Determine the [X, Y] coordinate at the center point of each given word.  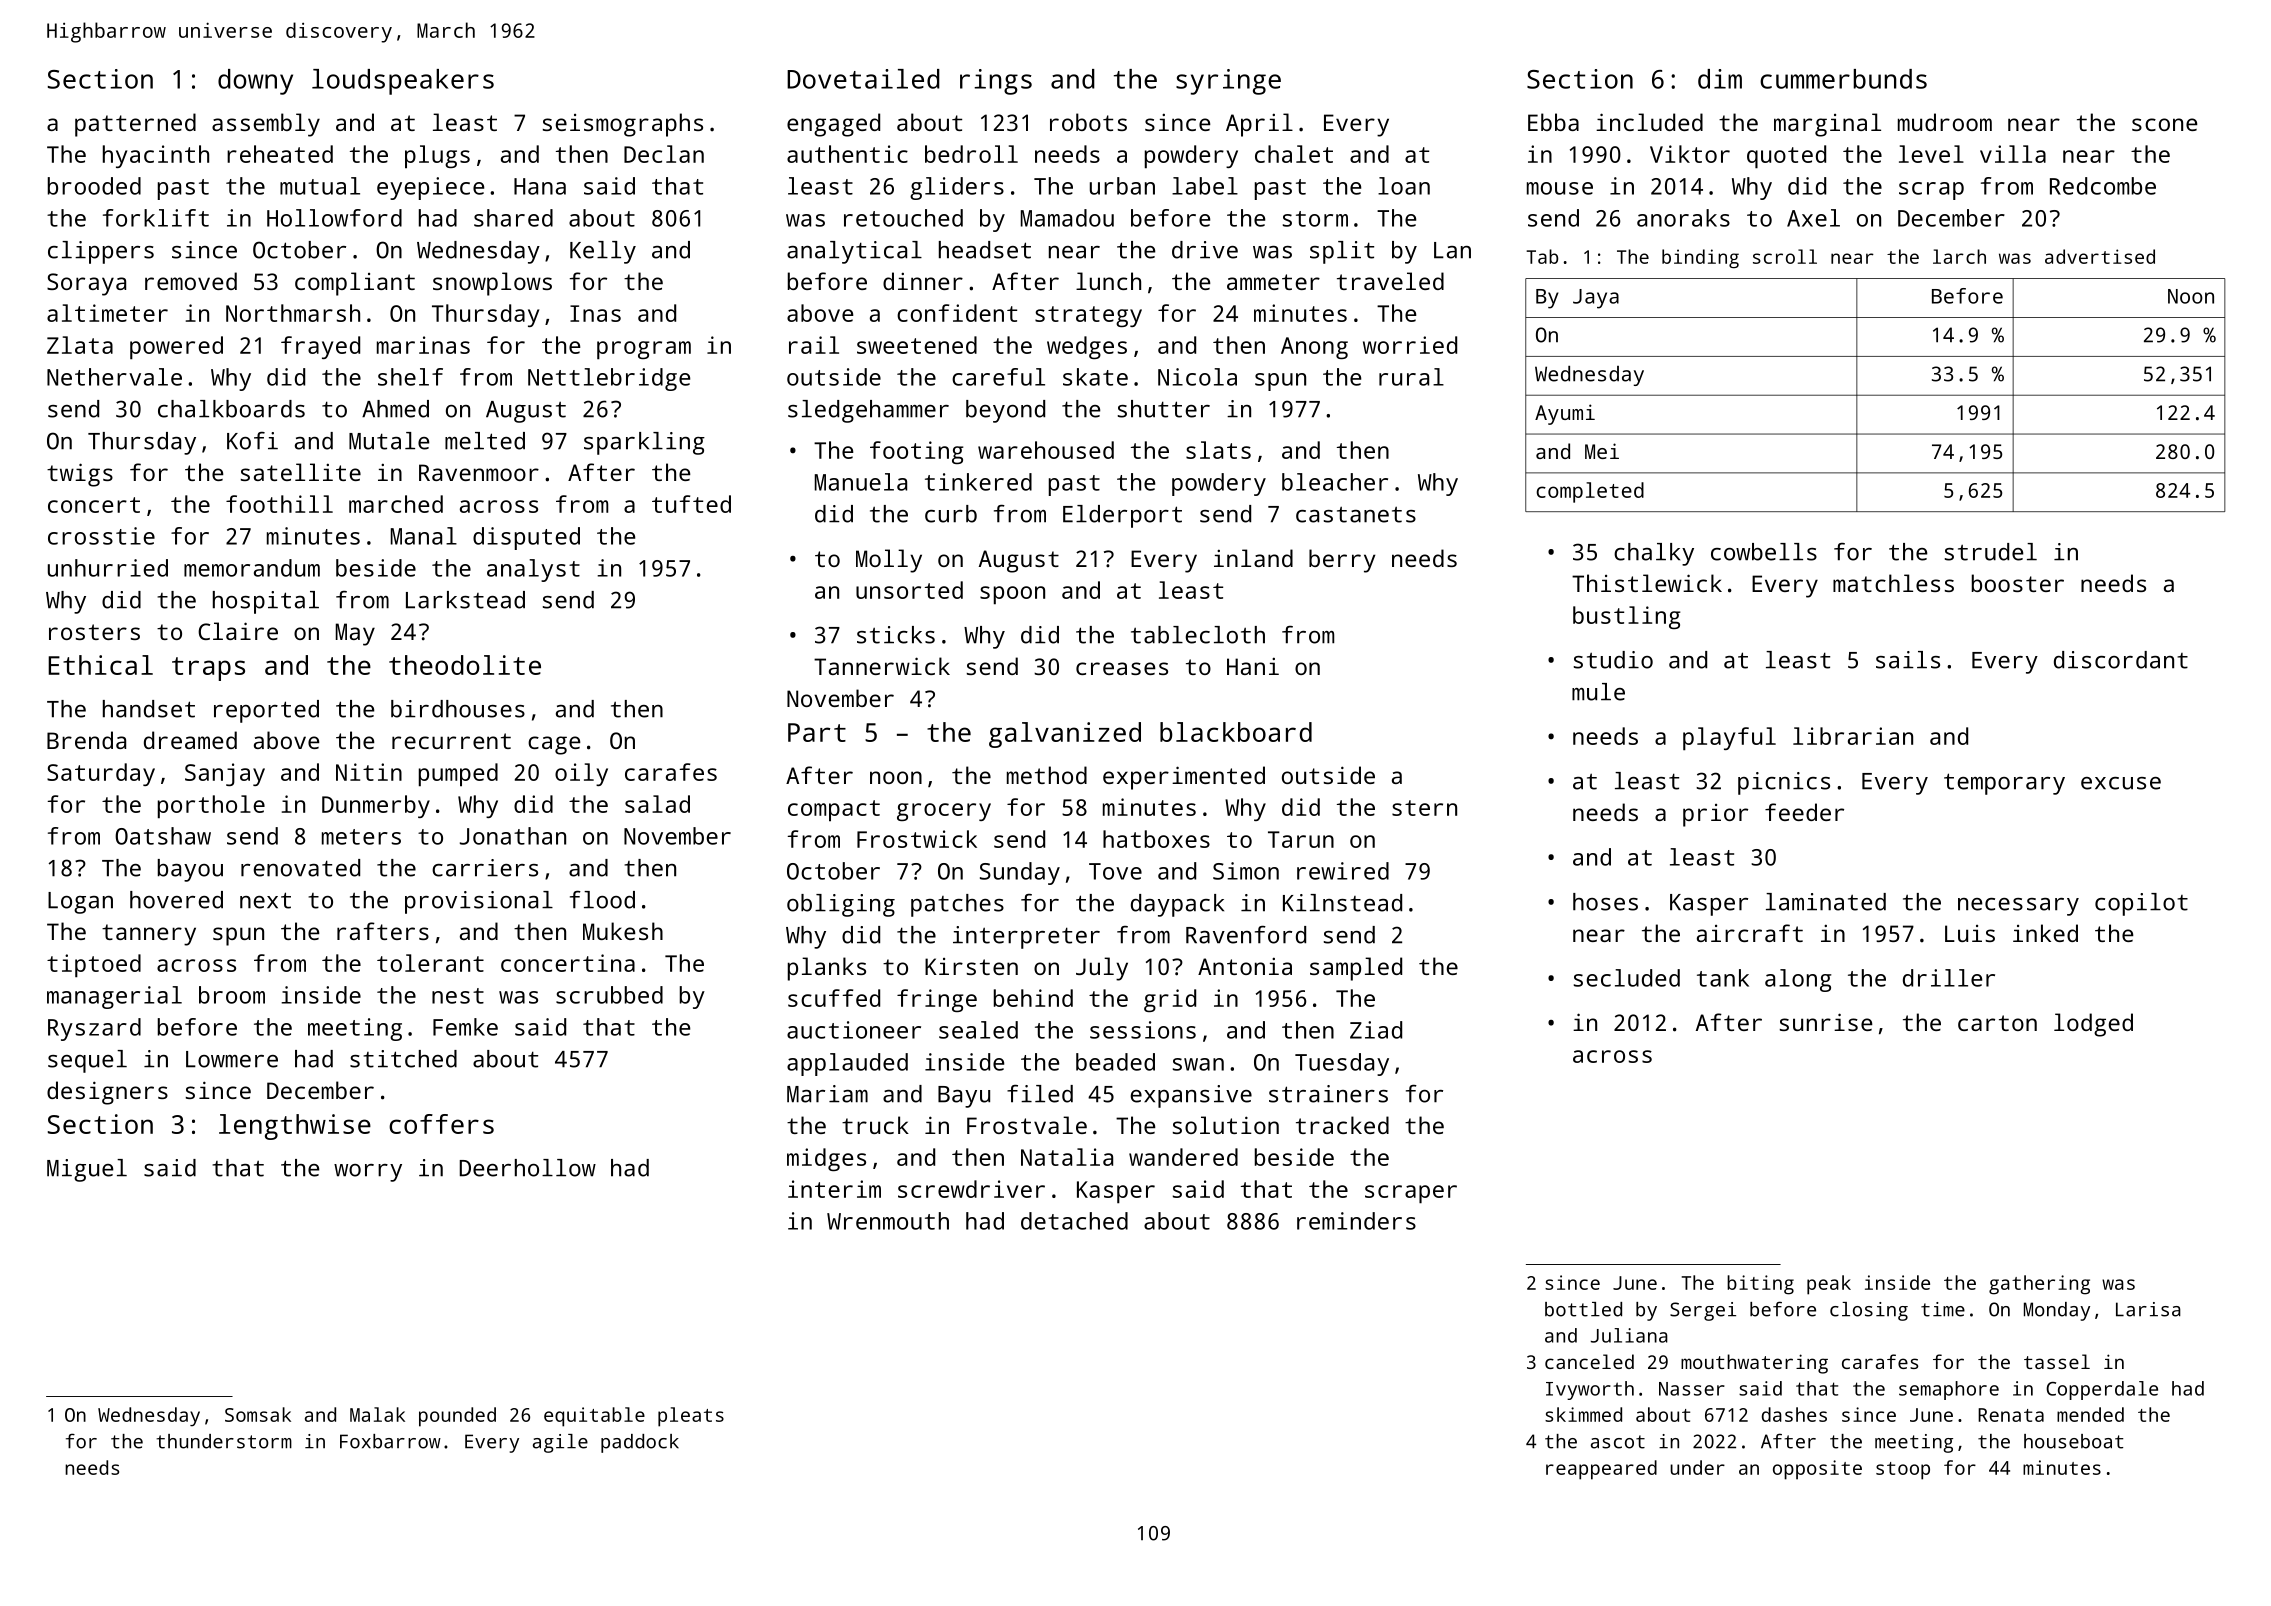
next [265, 900]
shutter [1164, 409]
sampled [1356, 969]
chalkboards [231, 409]
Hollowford [334, 218]
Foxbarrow [390, 1441]
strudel [1991, 552]
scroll [1785, 256]
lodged [2093, 1025]
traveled [1390, 281]
